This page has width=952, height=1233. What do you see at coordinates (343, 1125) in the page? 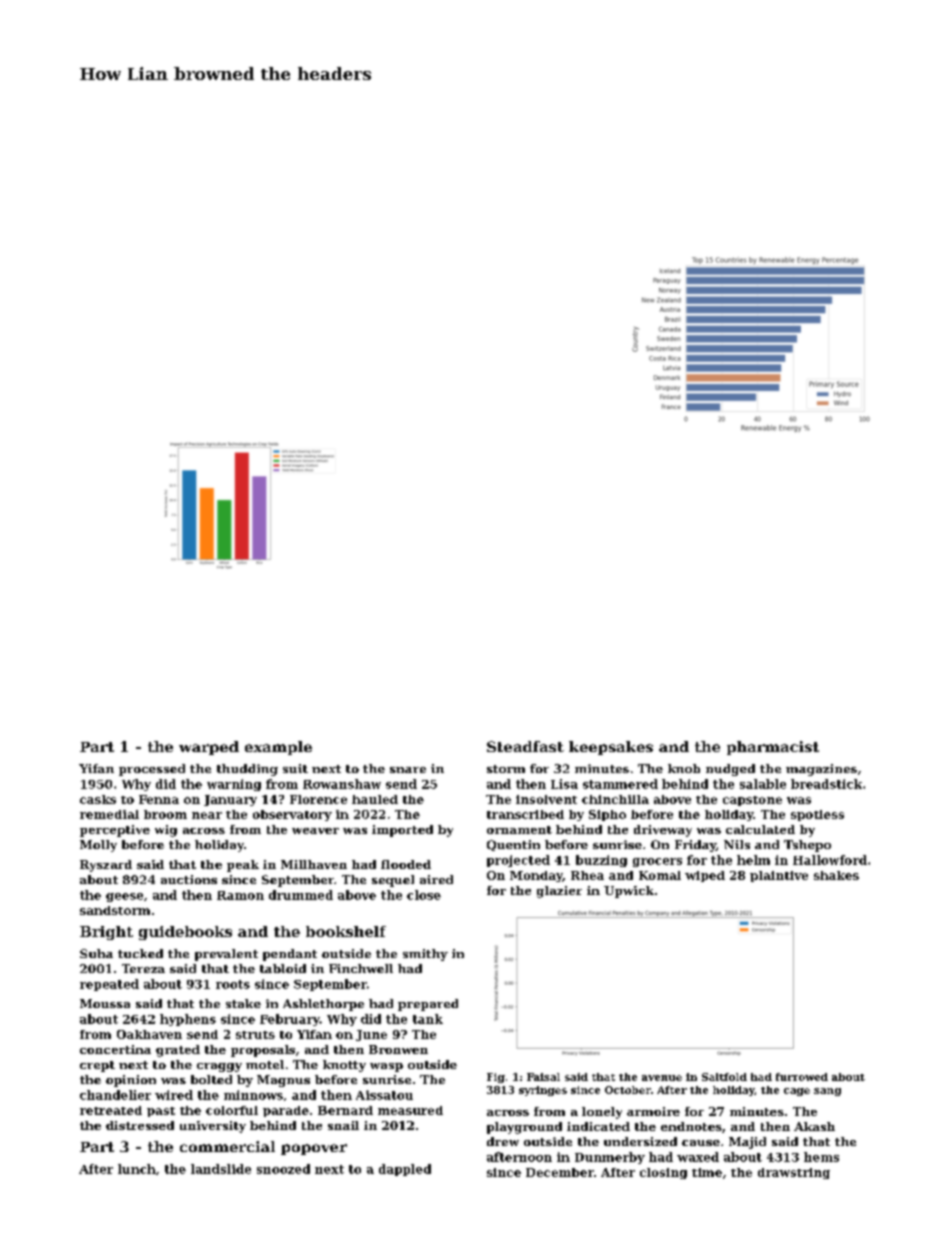
I see `snail` at bounding box center [343, 1125].
